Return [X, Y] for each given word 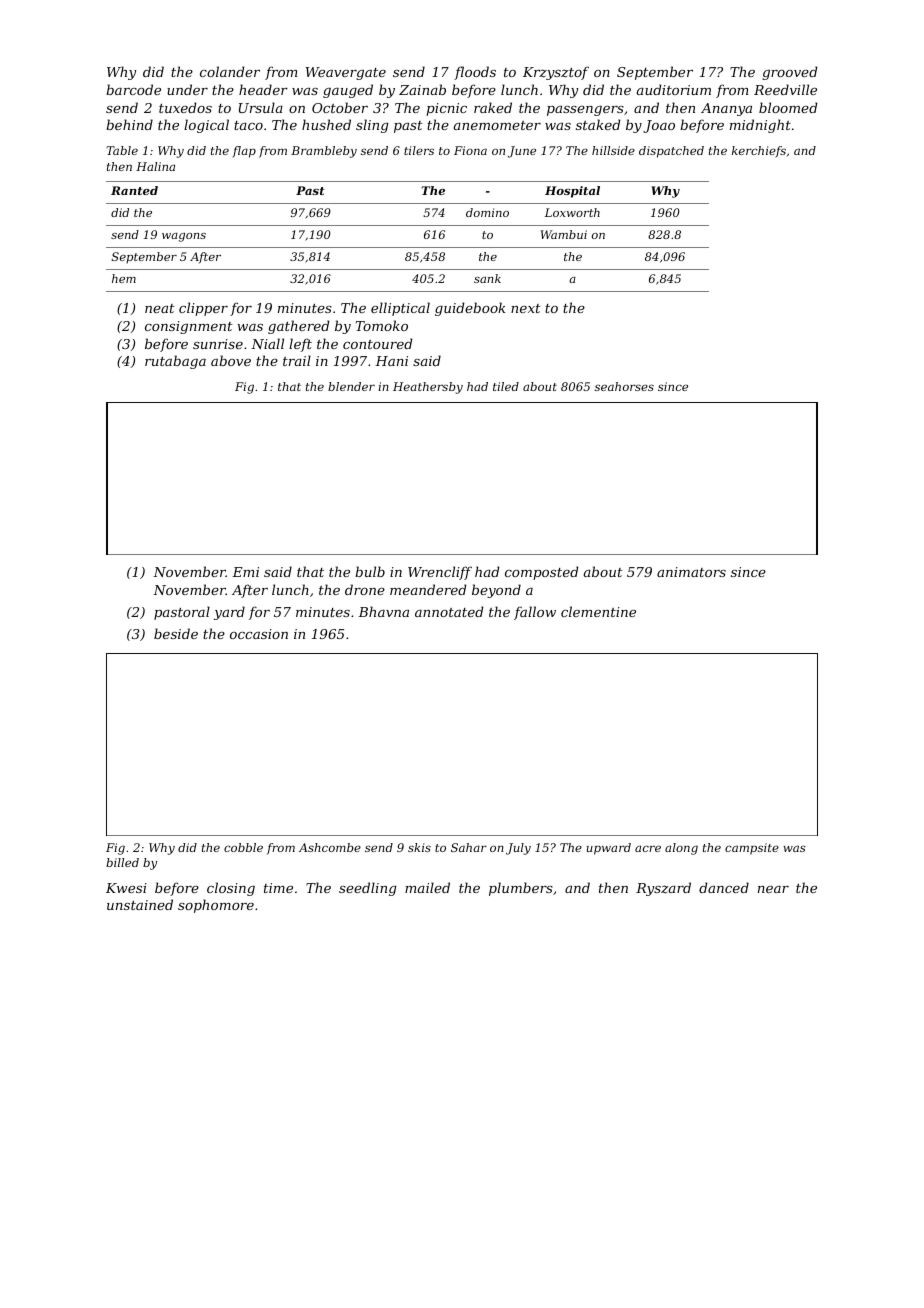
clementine [598, 611]
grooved [789, 73]
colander [230, 71]
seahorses [624, 386]
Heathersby [428, 388]
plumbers [521, 889]
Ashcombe [330, 847]
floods [475, 73]
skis [419, 847]
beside [176, 633]
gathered [298, 327]
